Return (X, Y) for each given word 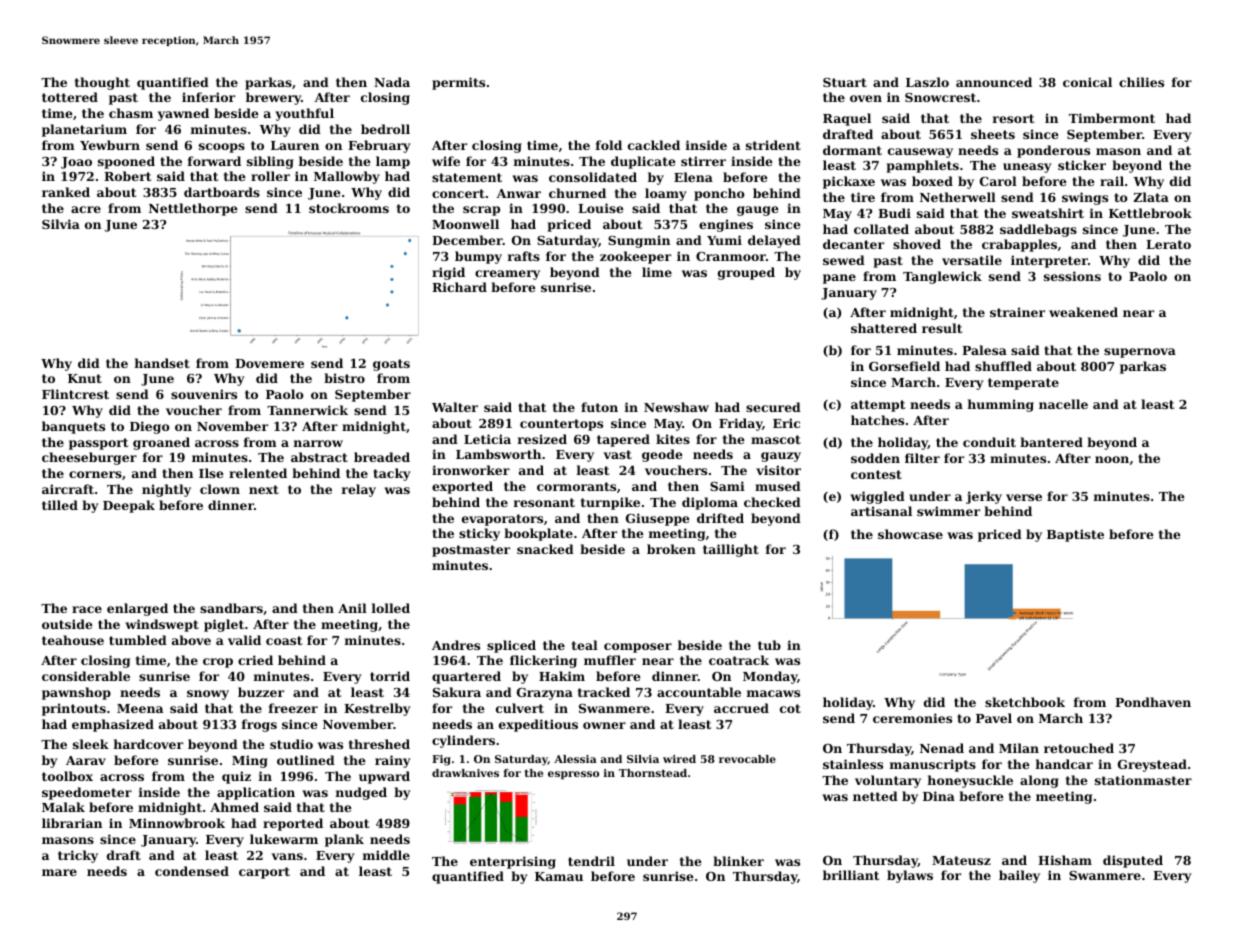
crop (218, 663)
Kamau (559, 876)
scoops (222, 148)
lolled (391, 608)
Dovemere (269, 363)
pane (839, 279)
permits (458, 83)
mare (59, 872)
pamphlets (922, 166)
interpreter (1049, 261)
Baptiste (1075, 535)
